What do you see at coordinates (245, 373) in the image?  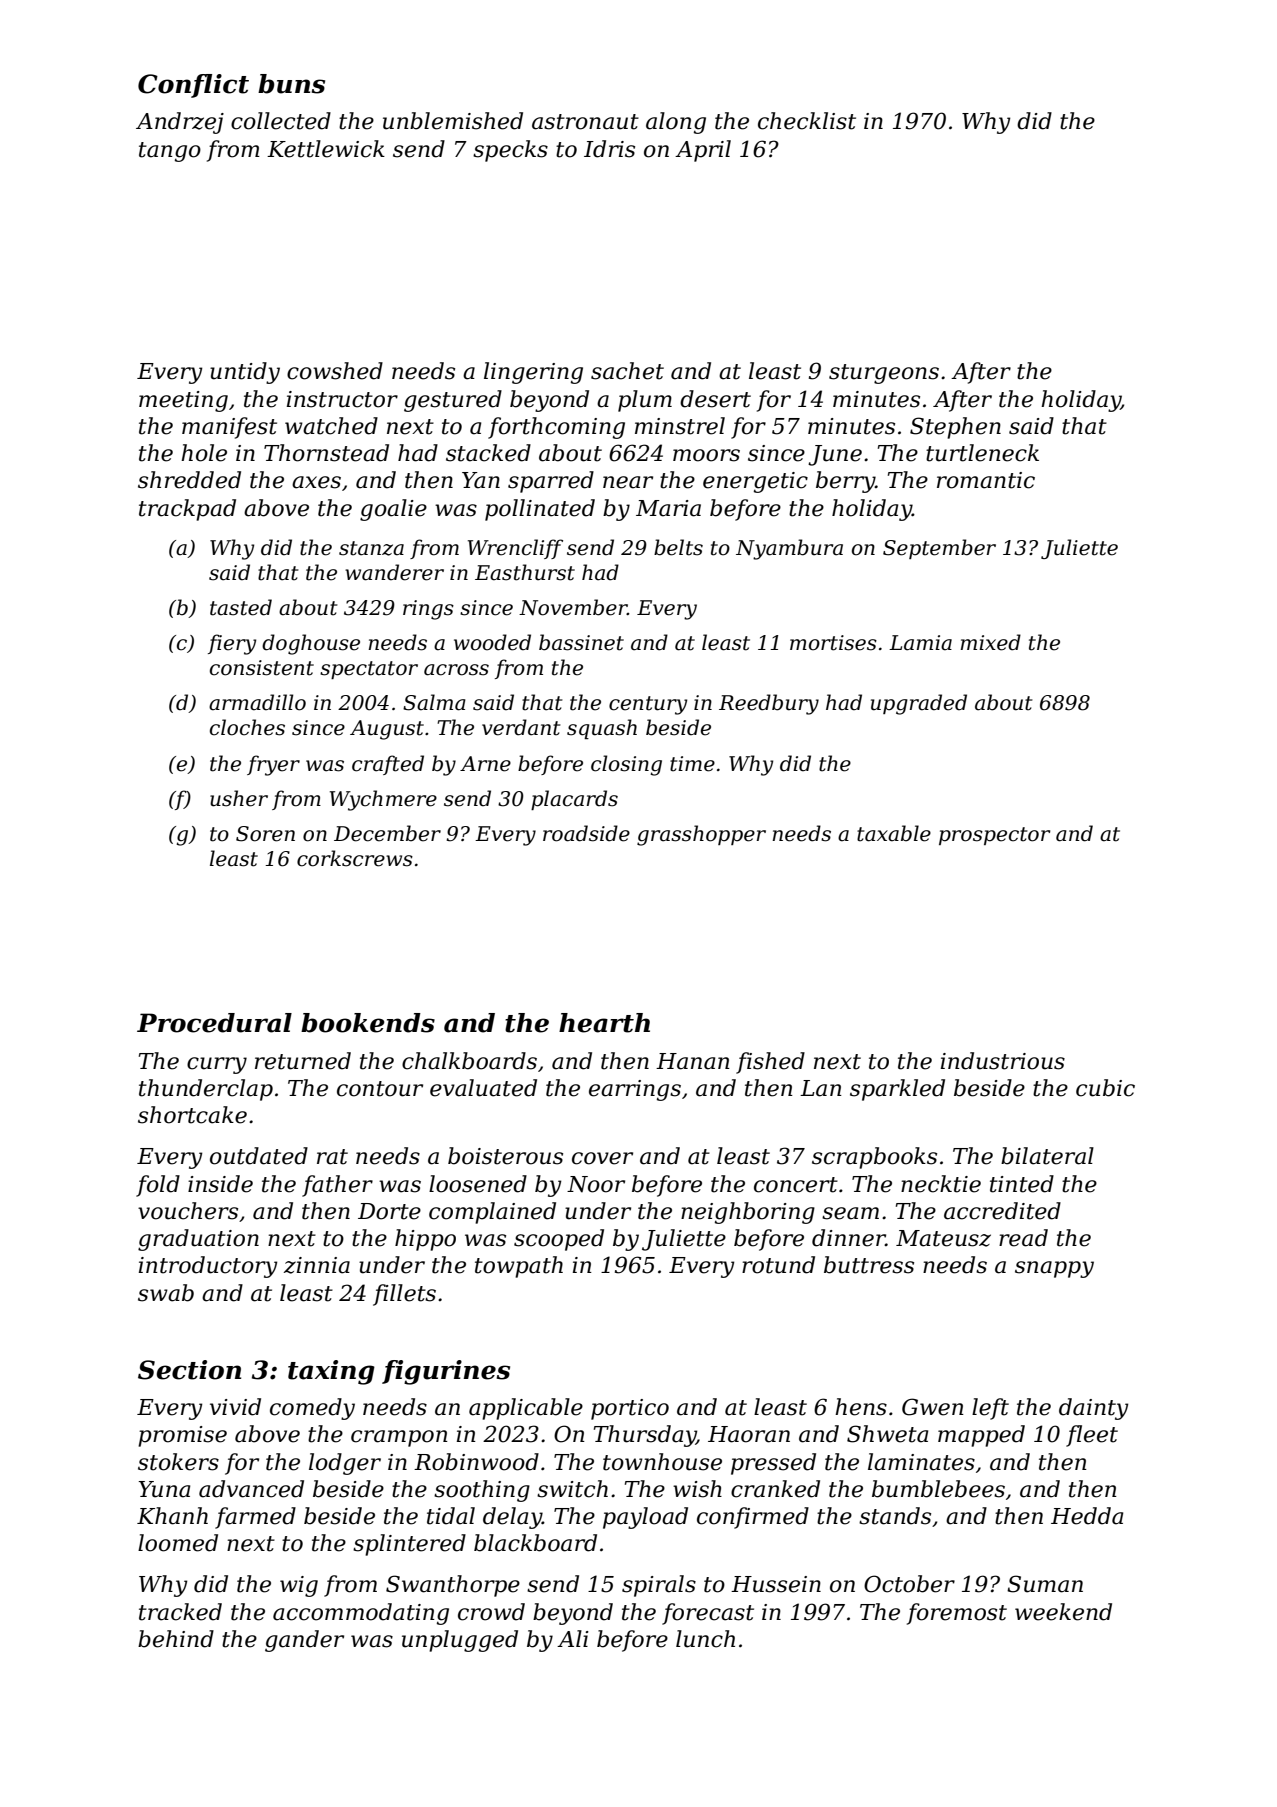 I see `untidy` at bounding box center [245, 373].
